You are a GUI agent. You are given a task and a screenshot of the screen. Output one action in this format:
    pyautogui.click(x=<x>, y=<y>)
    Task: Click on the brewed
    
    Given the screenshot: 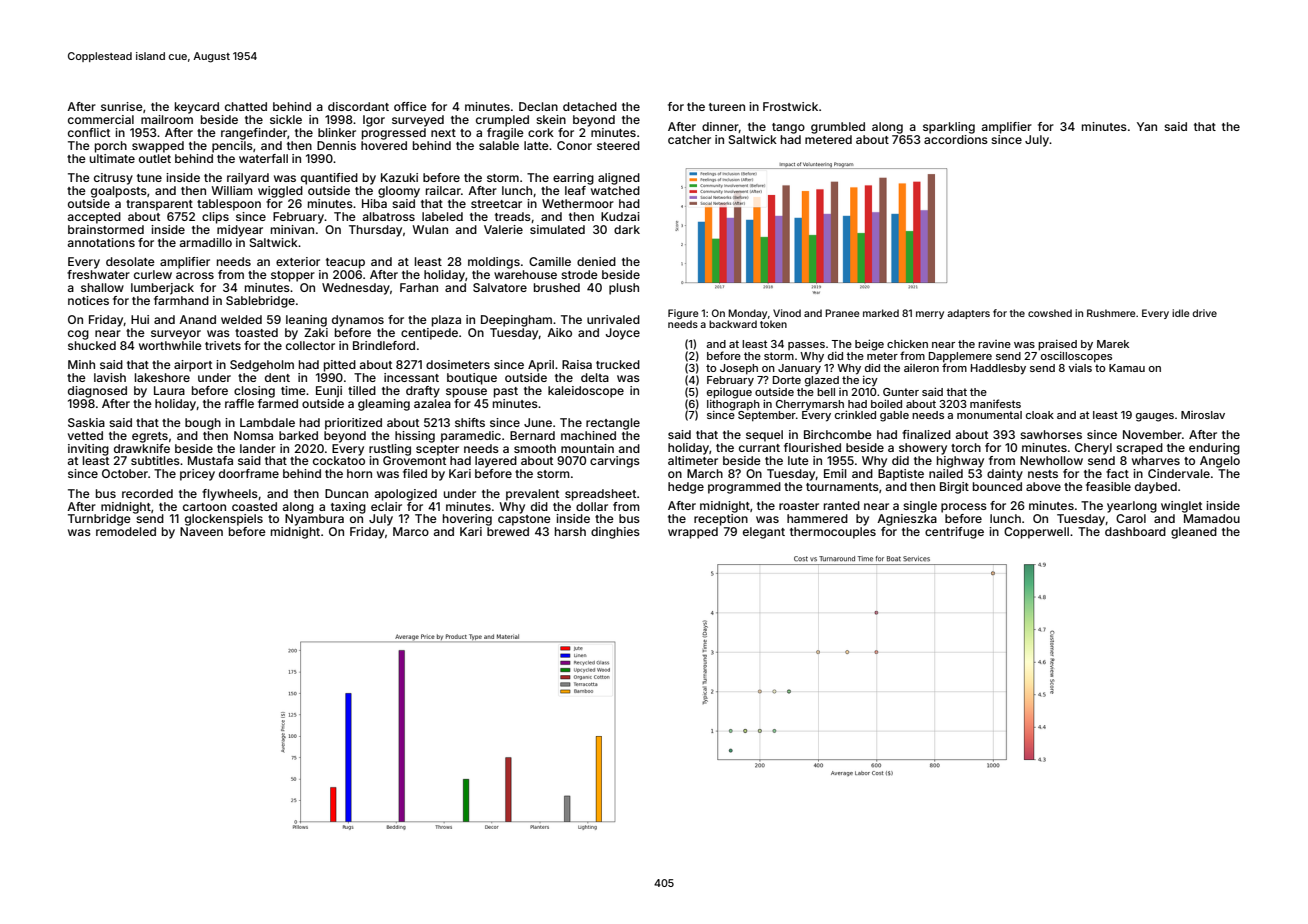 What is the action you would take?
    pyautogui.click(x=508, y=531)
